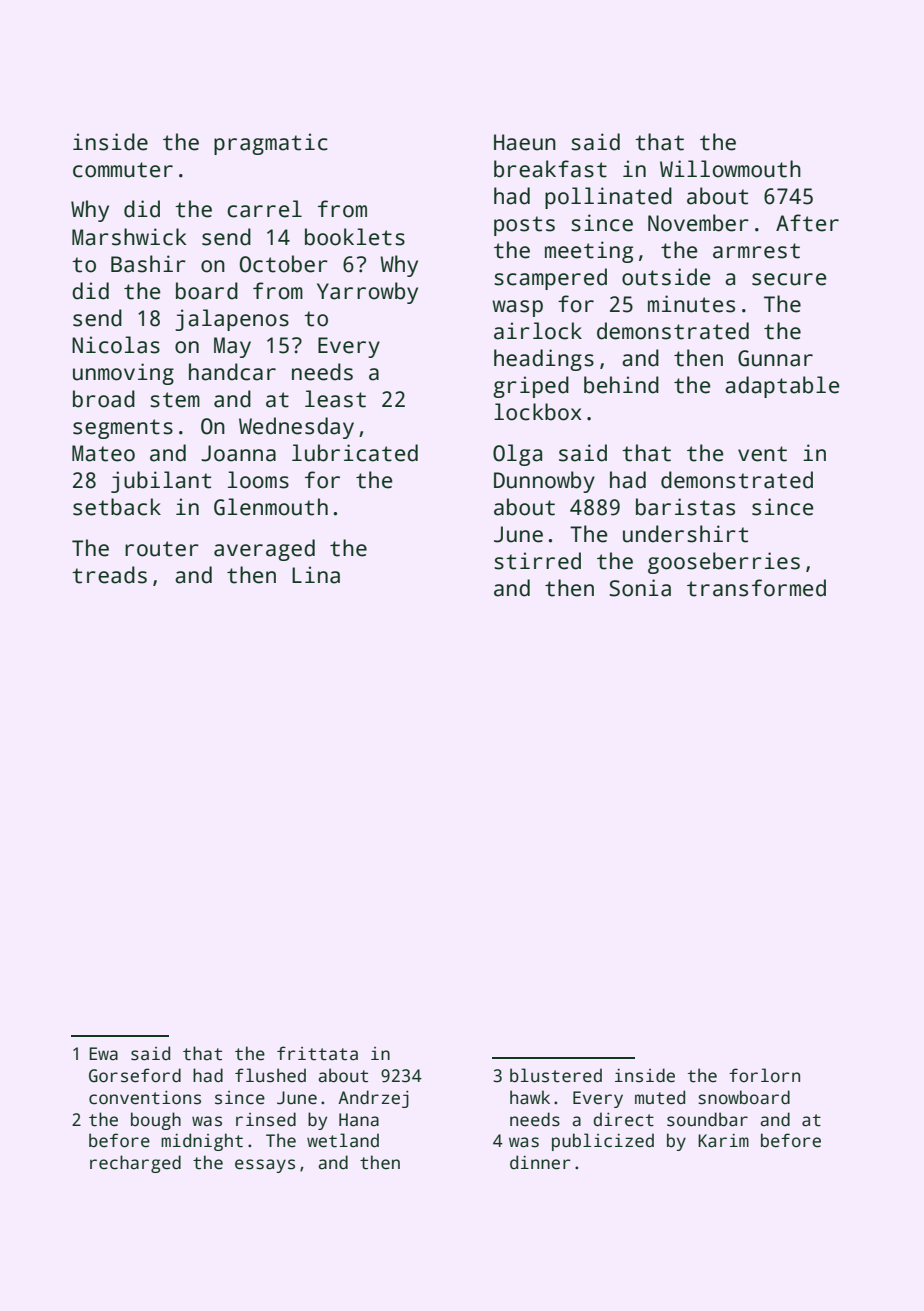 The height and width of the image is (1311, 924). I want to click on Karim, so click(723, 1140).
